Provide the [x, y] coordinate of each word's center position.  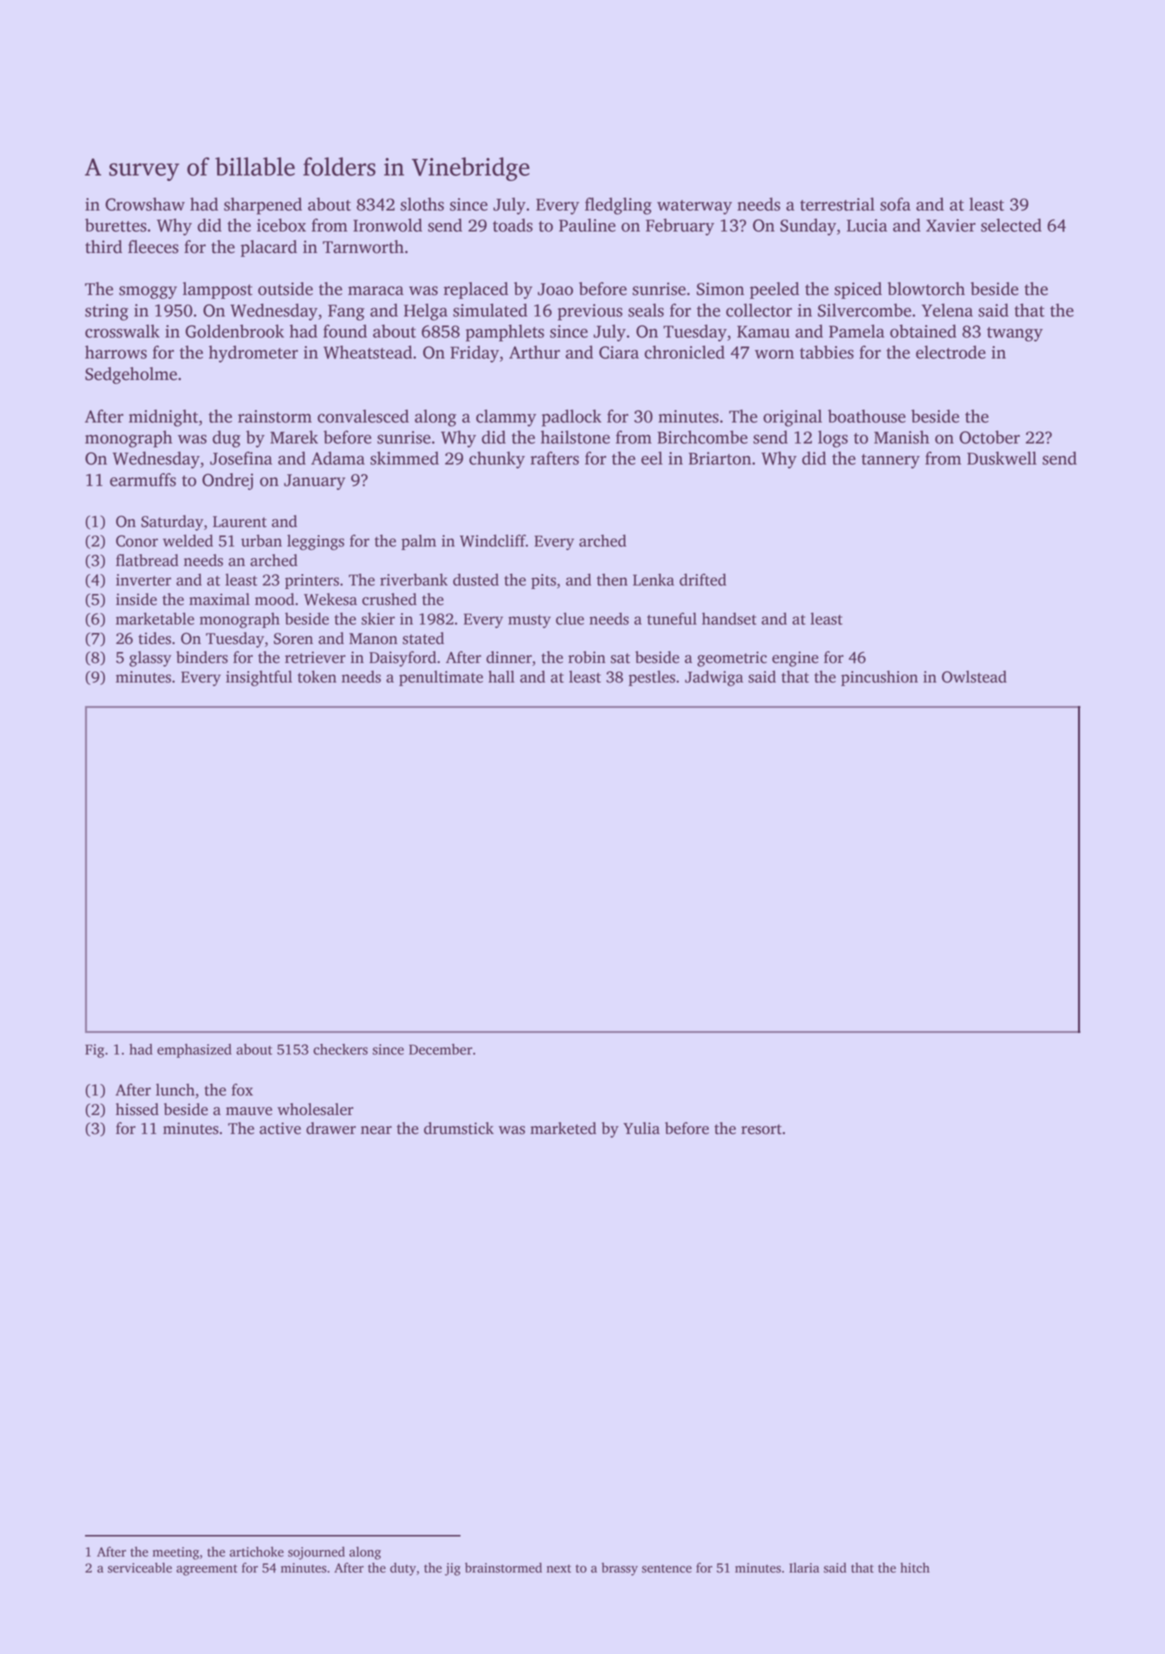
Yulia [641, 1128]
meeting [176, 1553]
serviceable [140, 1567]
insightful [259, 678]
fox [242, 1089]
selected [1011, 225]
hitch [915, 1568]
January [314, 482]
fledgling [618, 206]
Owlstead [974, 676]
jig [453, 1569]
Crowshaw [145, 204]
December [440, 1049]
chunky [497, 460]
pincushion [879, 678]
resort [761, 1129]
